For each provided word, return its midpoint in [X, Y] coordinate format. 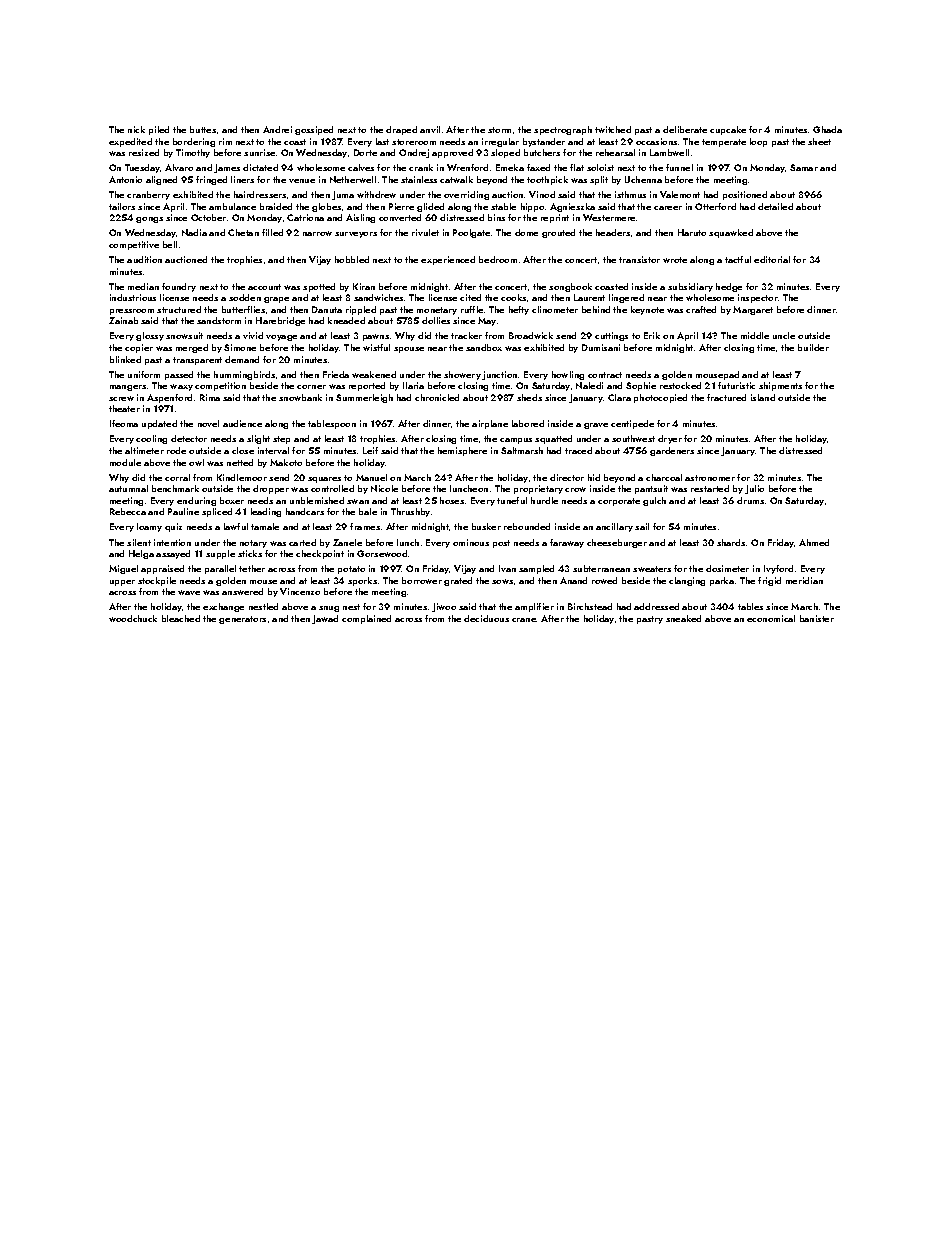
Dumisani [601, 347]
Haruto [692, 232]
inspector [758, 298]
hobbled [352, 259]
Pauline [183, 511]
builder [813, 347]
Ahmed [814, 542]
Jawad [325, 619]
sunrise [259, 152]
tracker [466, 335]
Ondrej [414, 153]
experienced [448, 260]
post [501, 544]
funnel [679, 167]
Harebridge [280, 321]
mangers [128, 388]
